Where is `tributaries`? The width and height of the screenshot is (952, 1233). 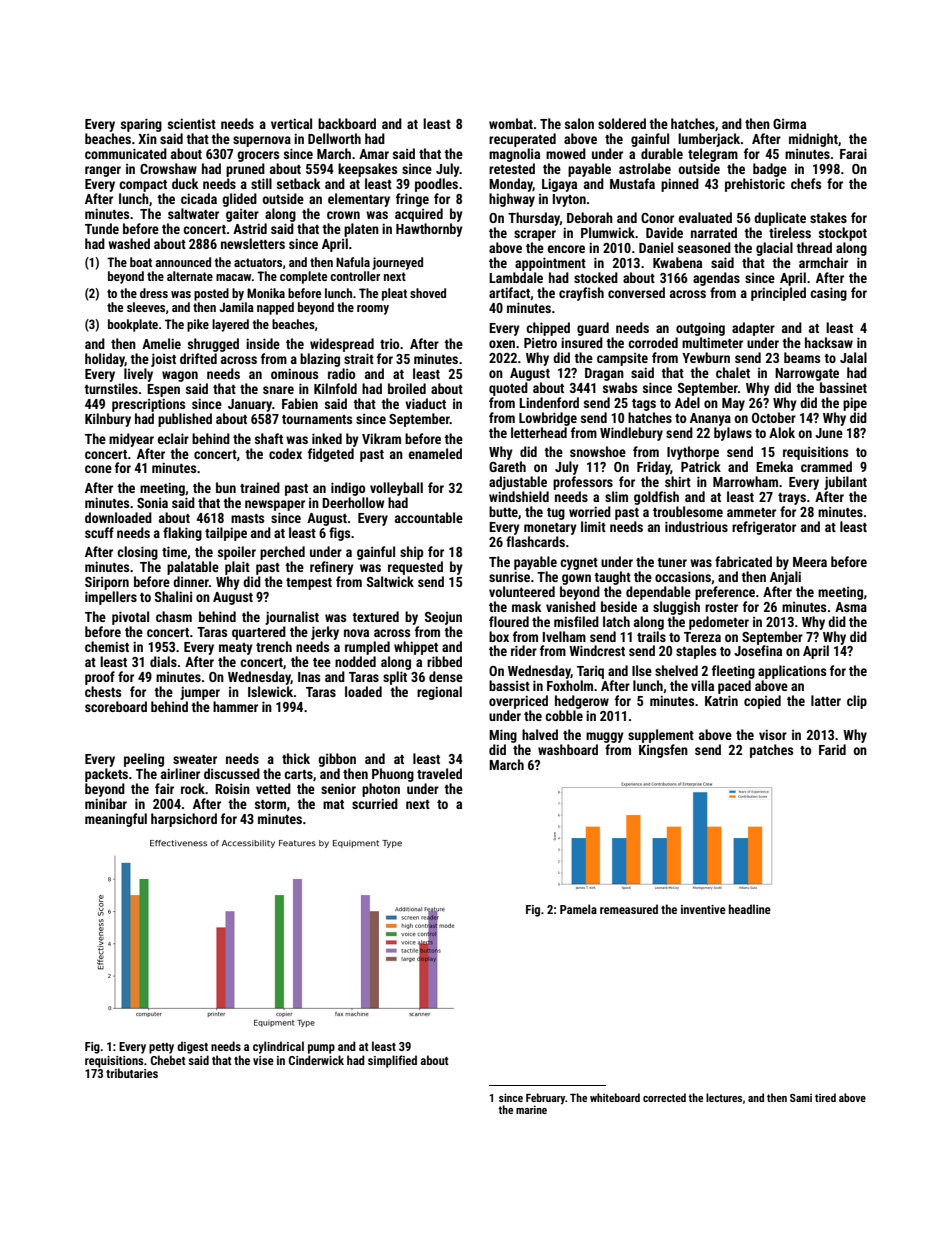 tributaries is located at coordinates (132, 1073).
